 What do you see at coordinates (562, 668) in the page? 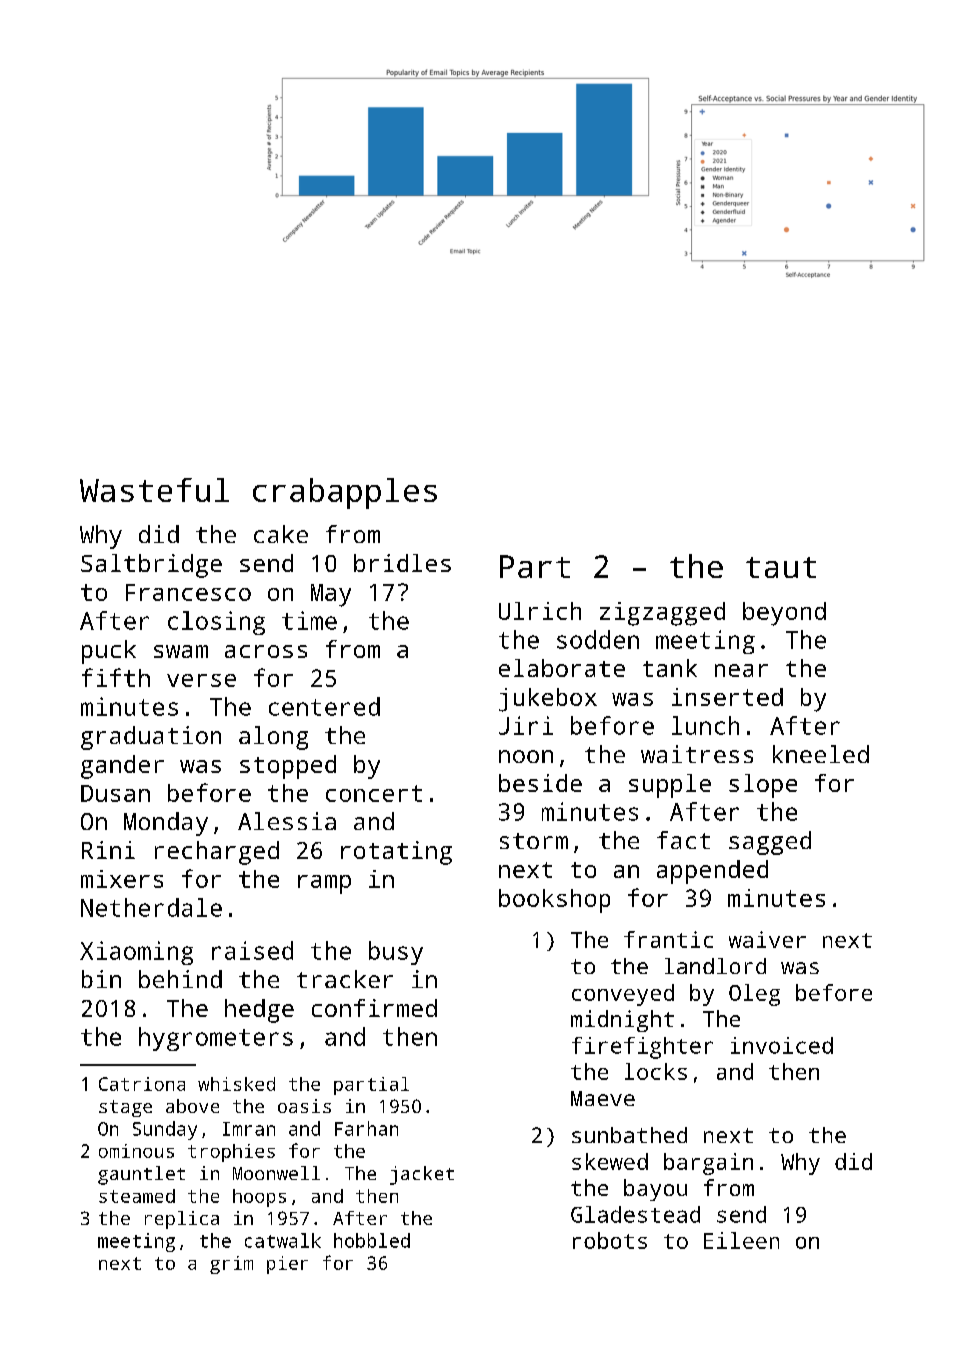
I see `elaborate` at bounding box center [562, 668].
